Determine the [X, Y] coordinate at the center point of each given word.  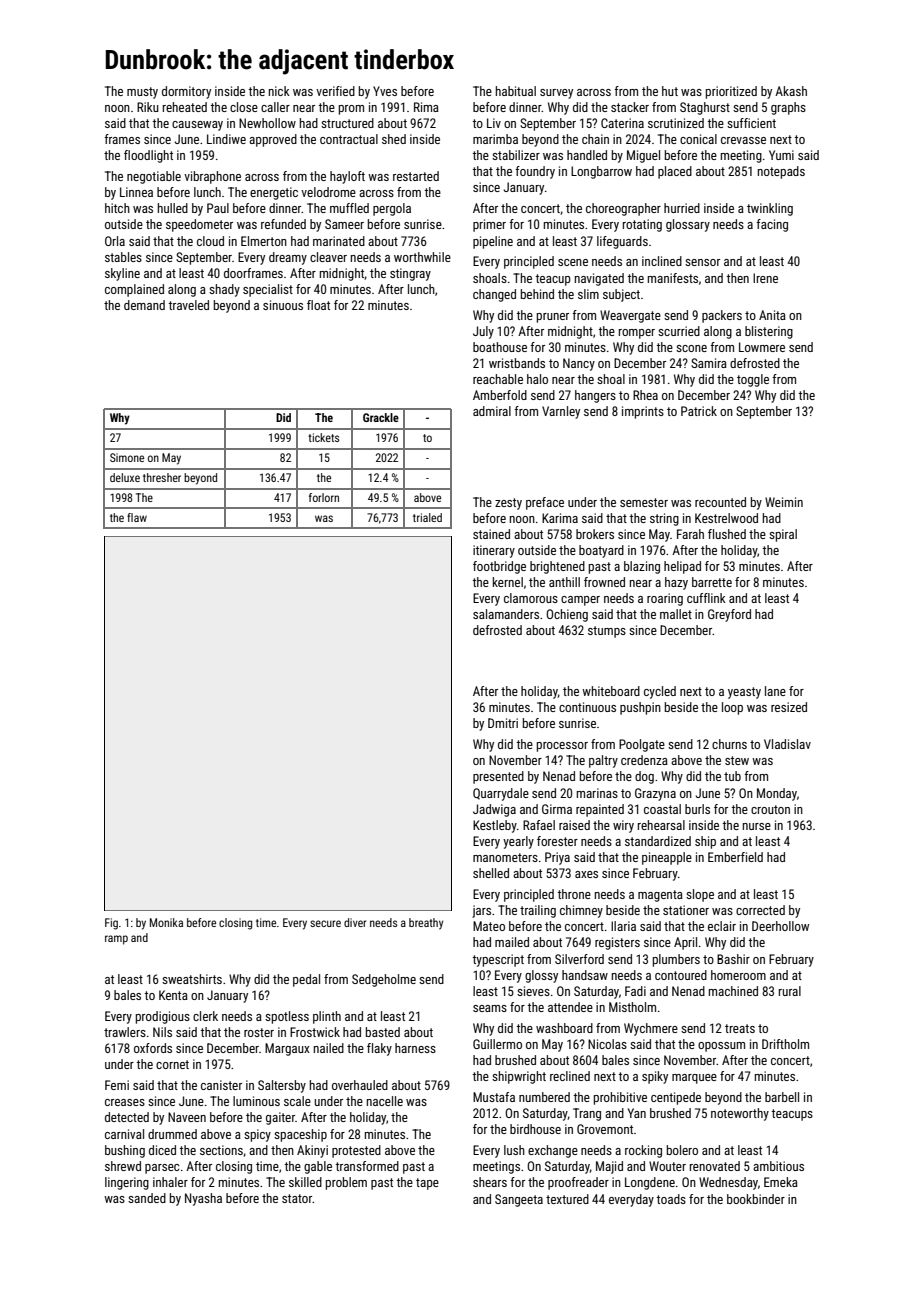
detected [127, 1117]
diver [355, 922]
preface [545, 503]
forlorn [324, 497]
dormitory [186, 92]
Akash [791, 91]
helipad [682, 567]
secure [325, 923]
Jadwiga [494, 810]
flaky [379, 1049]
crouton [770, 809]
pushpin [640, 708]
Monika [166, 922]
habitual [516, 91]
